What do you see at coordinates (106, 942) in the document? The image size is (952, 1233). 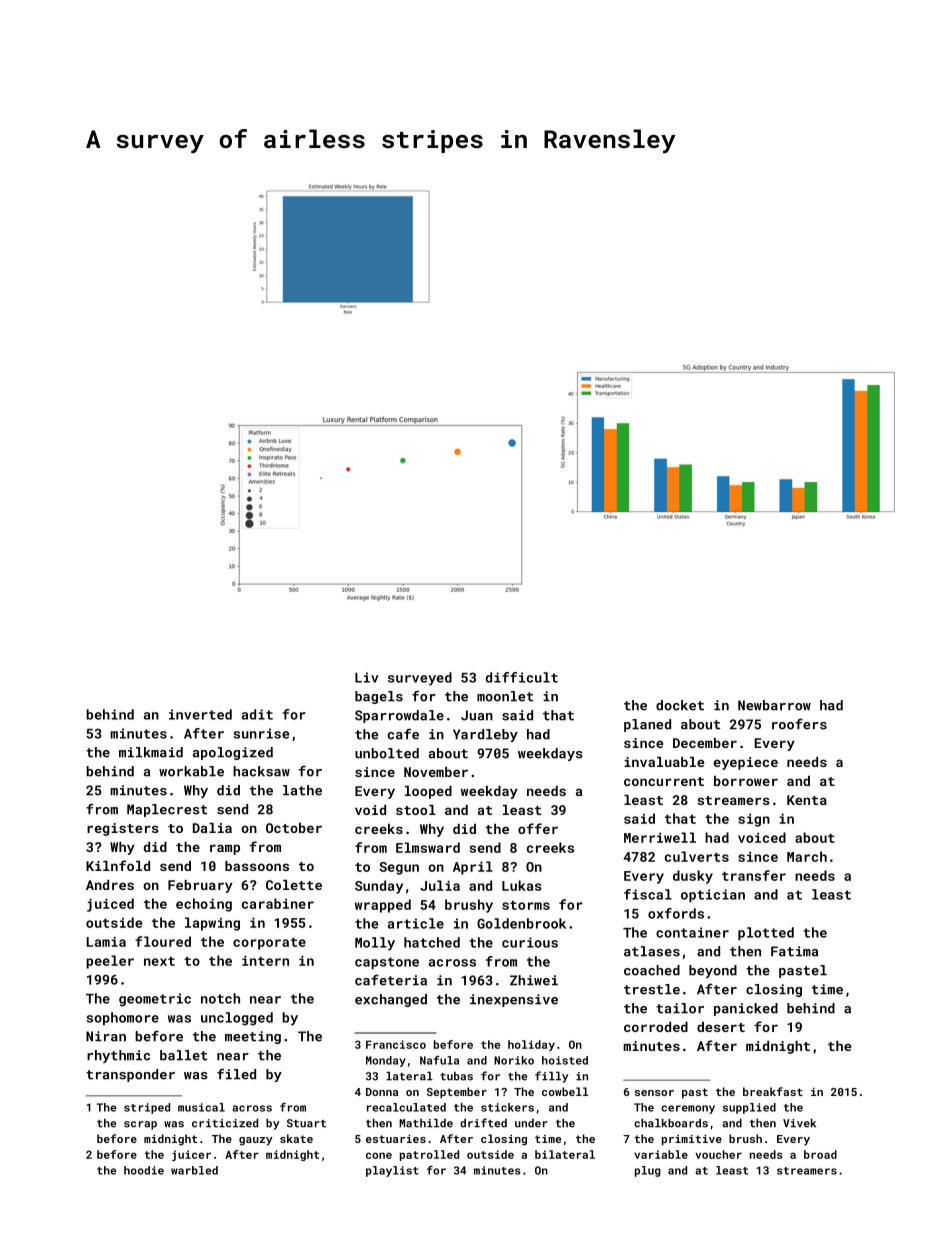 I see `Lamia` at bounding box center [106, 942].
